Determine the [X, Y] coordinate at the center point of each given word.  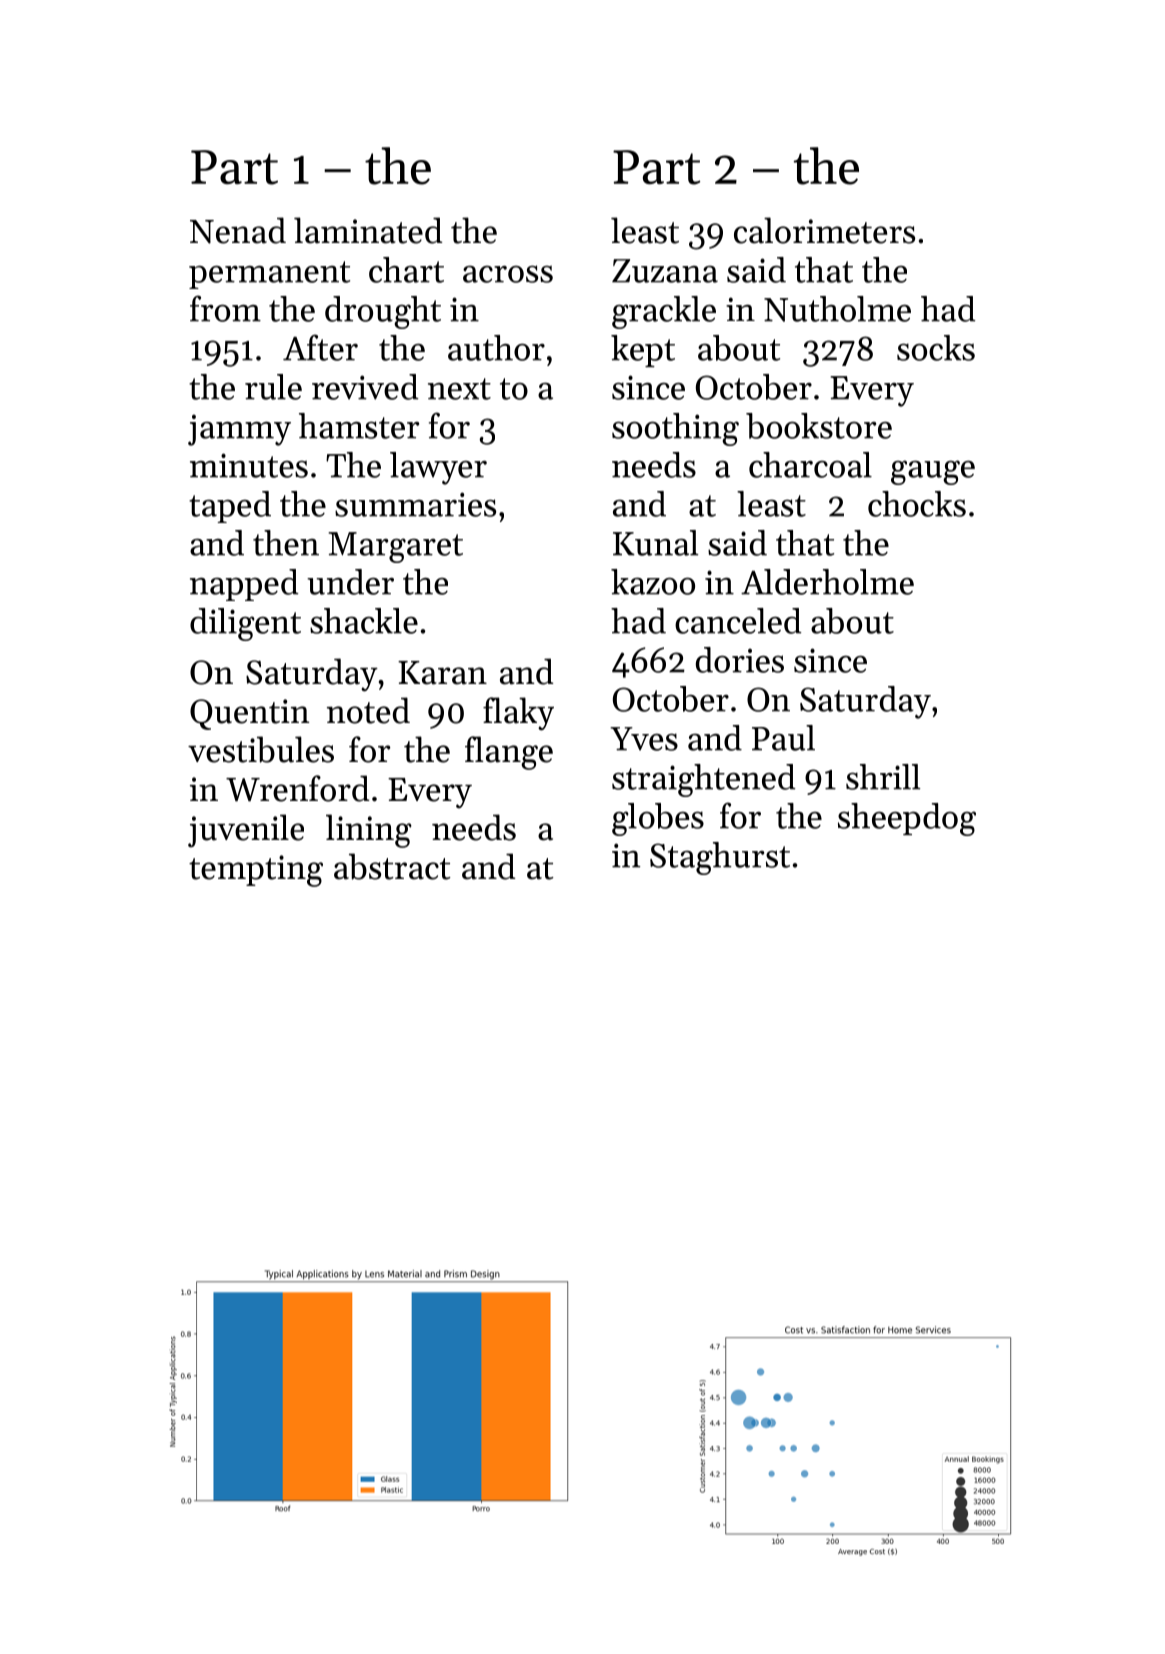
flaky [518, 714]
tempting [256, 871]
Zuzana [665, 271]
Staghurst [720, 858]
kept [643, 351]
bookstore [819, 426]
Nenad [238, 230]
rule [273, 387]
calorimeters [824, 230]
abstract [392, 866]
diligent [245, 624]
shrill [883, 777]
